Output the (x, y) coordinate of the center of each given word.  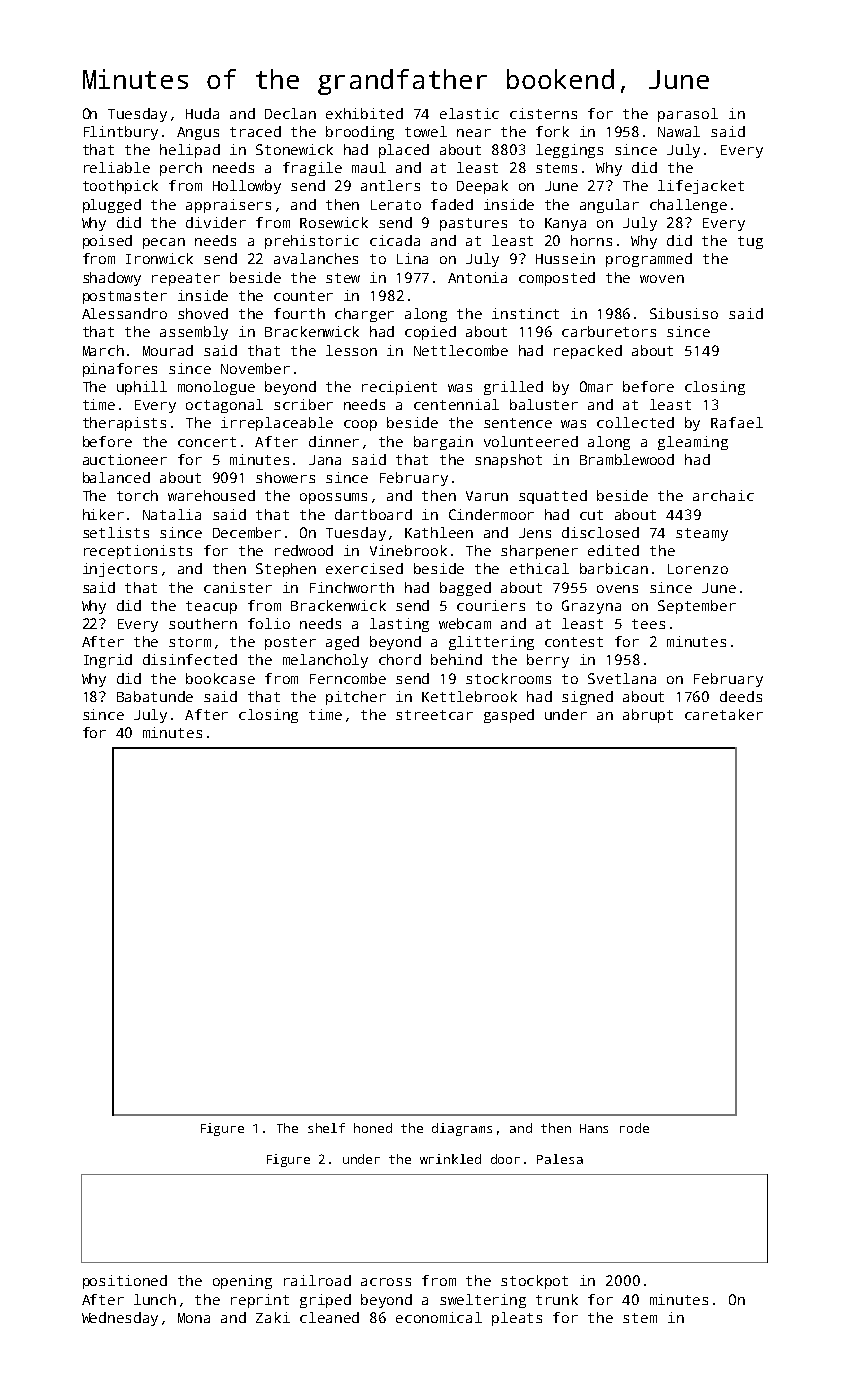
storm (190, 642)
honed (373, 1128)
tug (750, 242)
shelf (326, 1128)
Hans (594, 1128)
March (103, 350)
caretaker (724, 714)
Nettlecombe (461, 350)
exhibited (364, 113)
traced (255, 131)
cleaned (329, 1317)
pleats (517, 1319)
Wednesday (120, 1319)
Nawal (679, 131)
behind (456, 659)
